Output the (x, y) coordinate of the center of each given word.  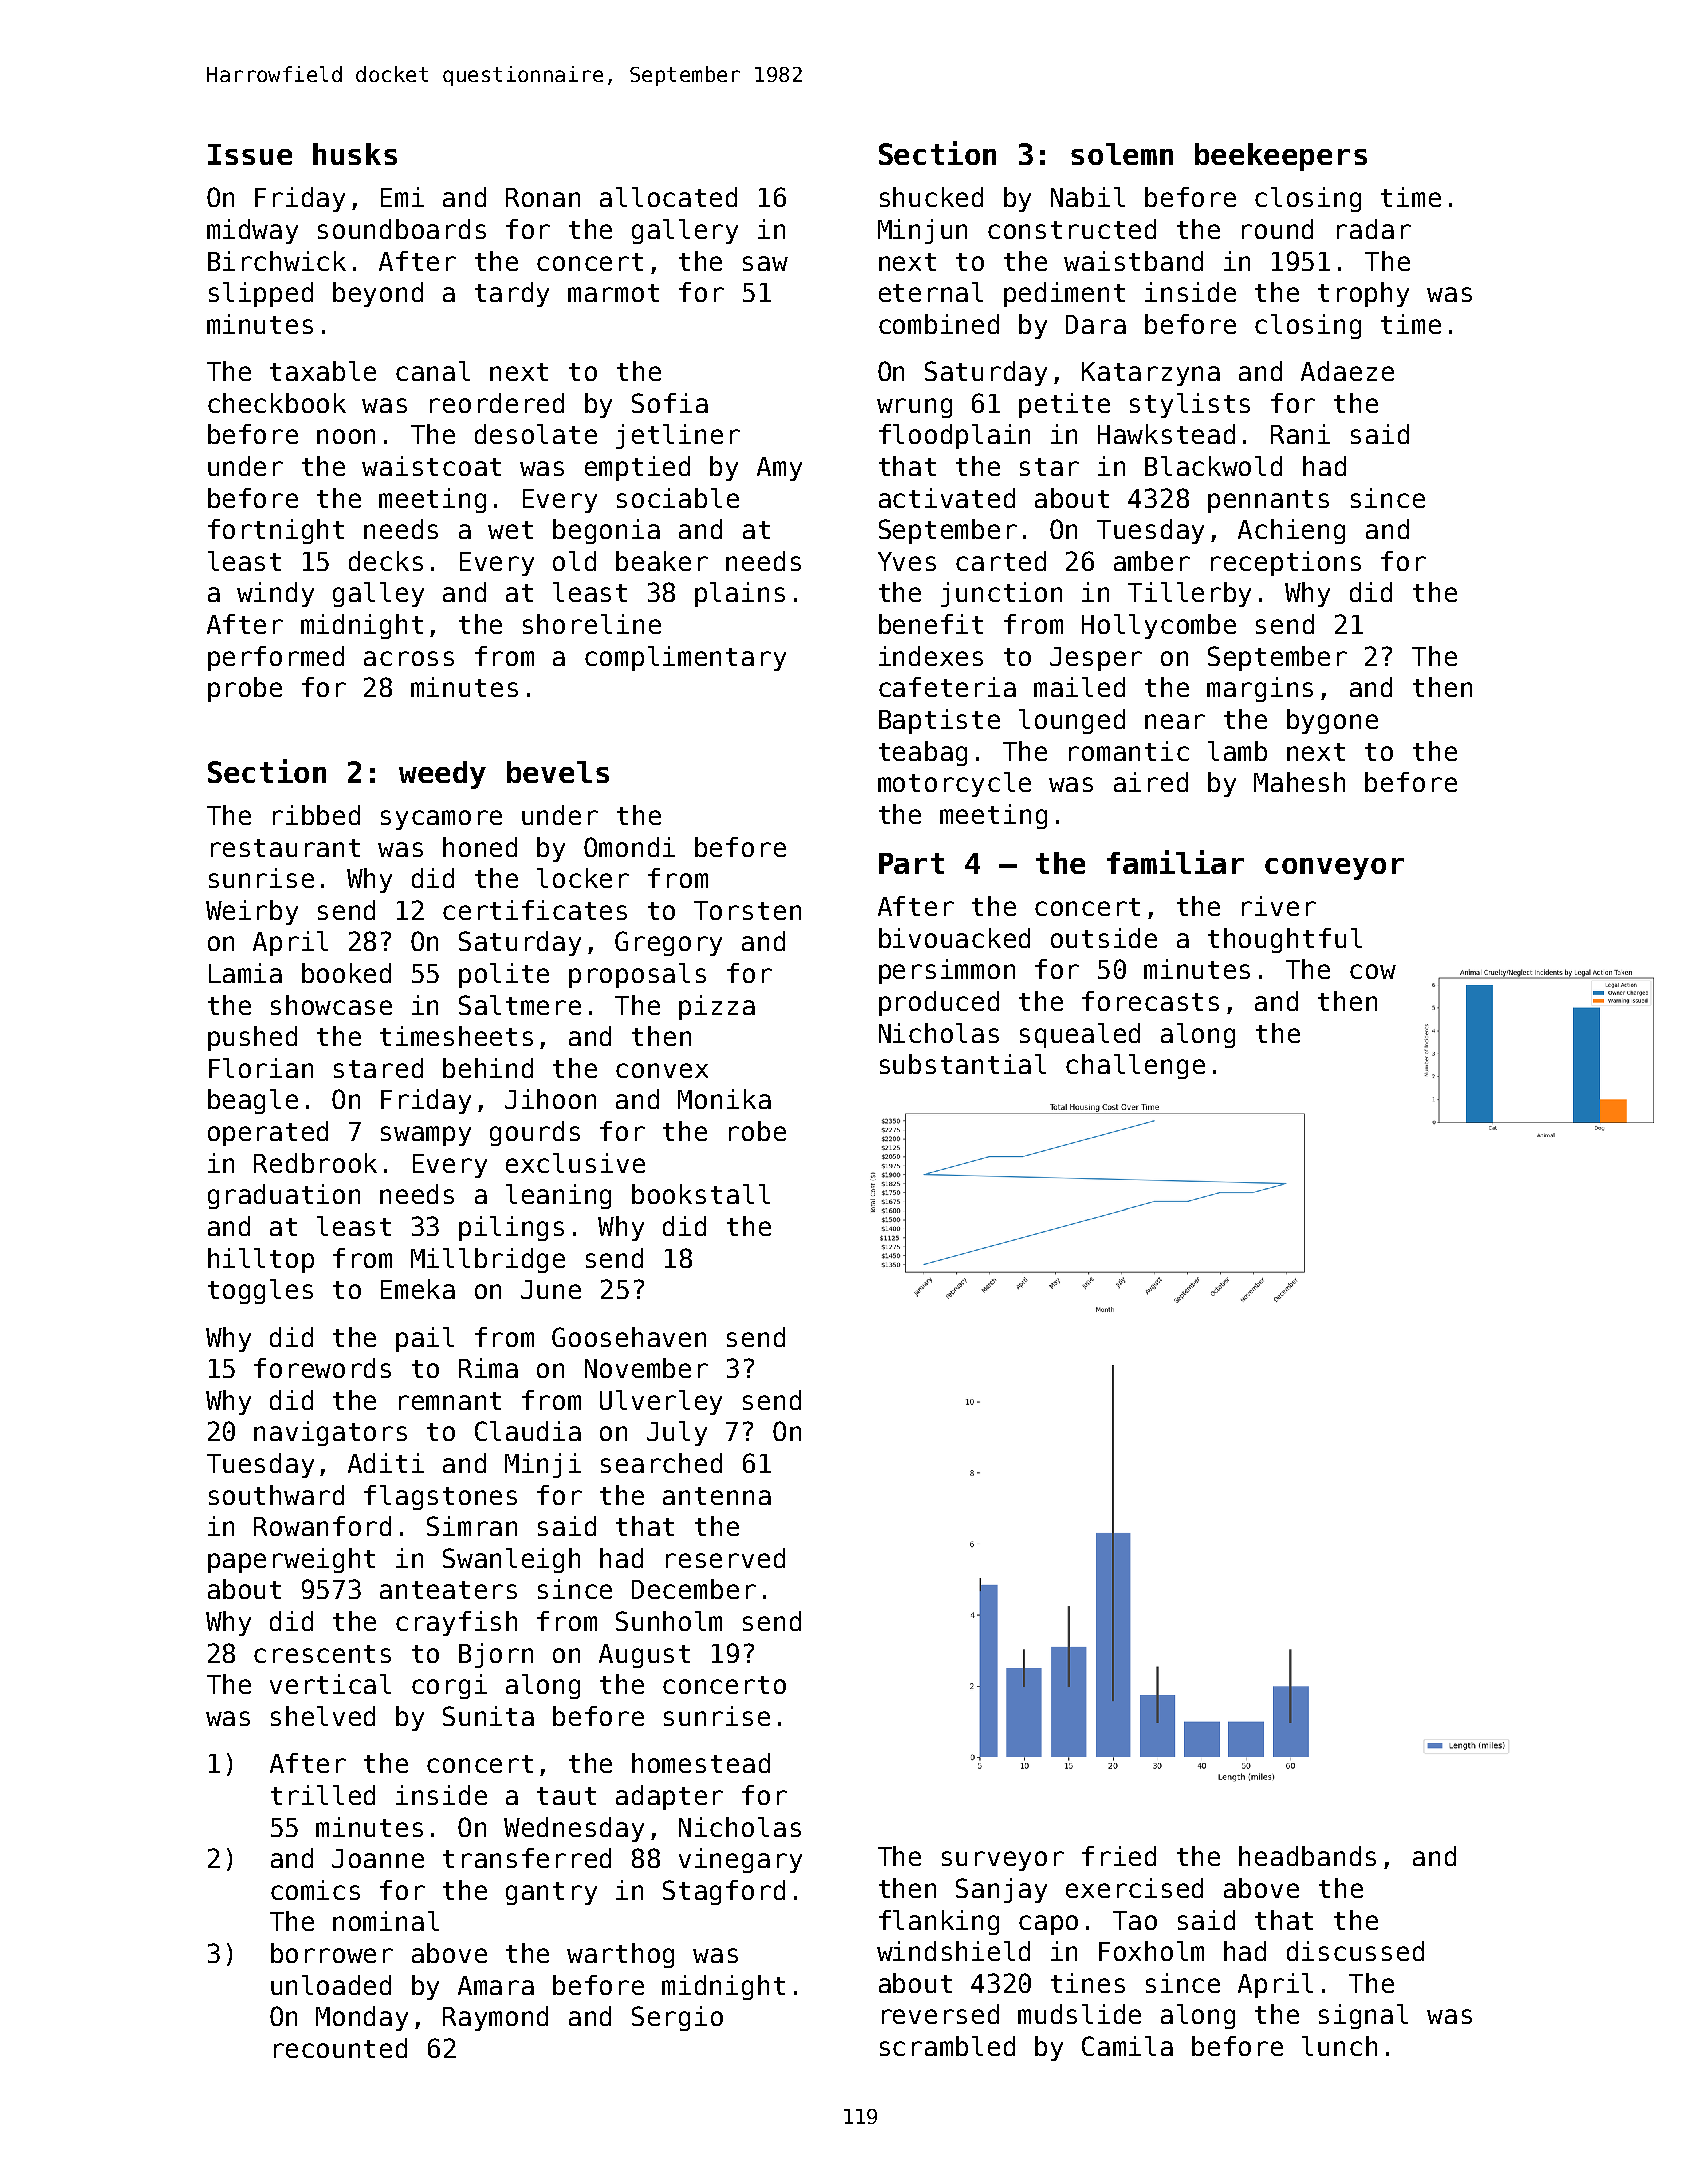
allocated (668, 197)
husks (355, 154)
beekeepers (1281, 157)
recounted (340, 2048)
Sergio (677, 2018)
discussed (1355, 1951)
